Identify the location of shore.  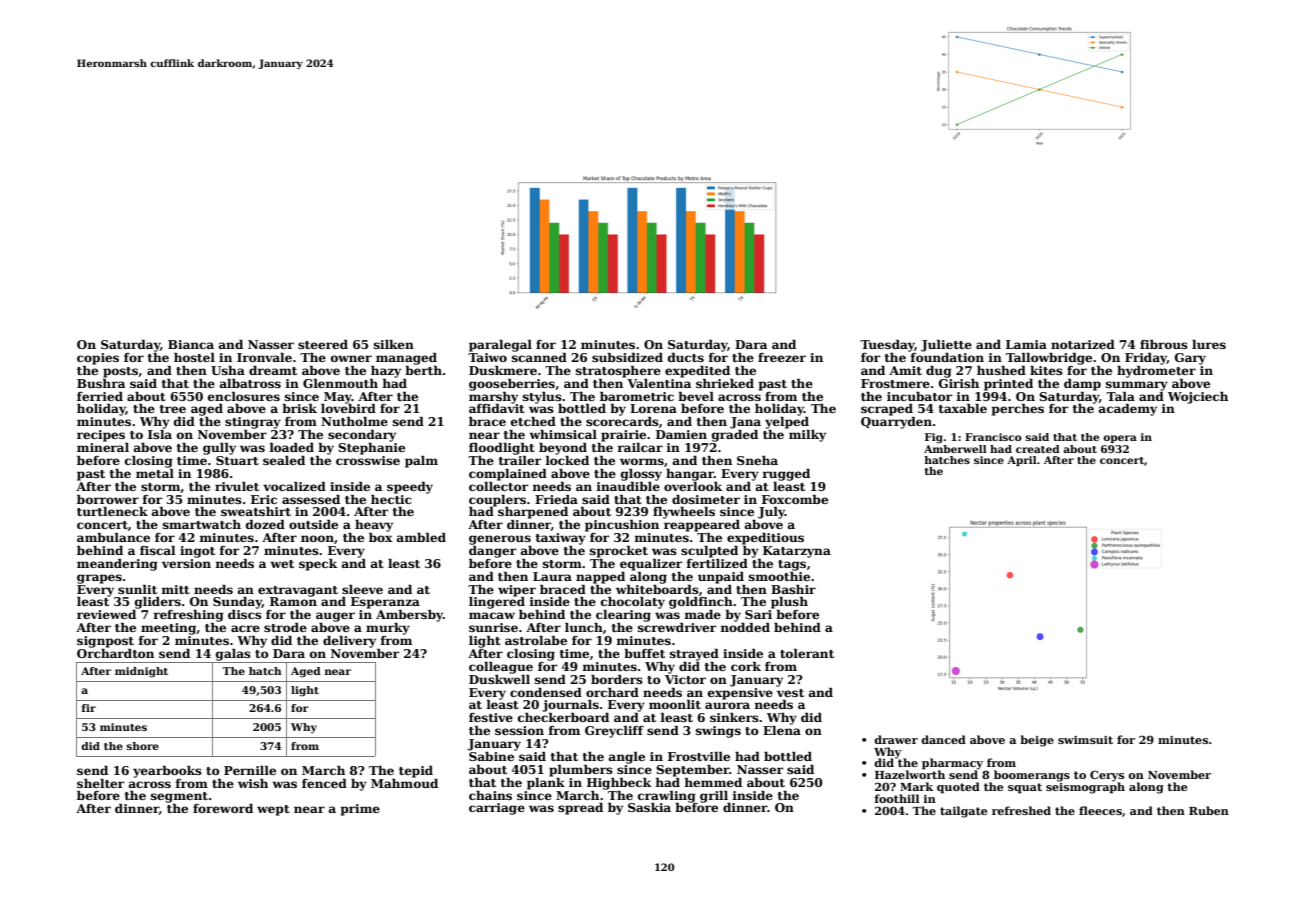
(143, 746).
